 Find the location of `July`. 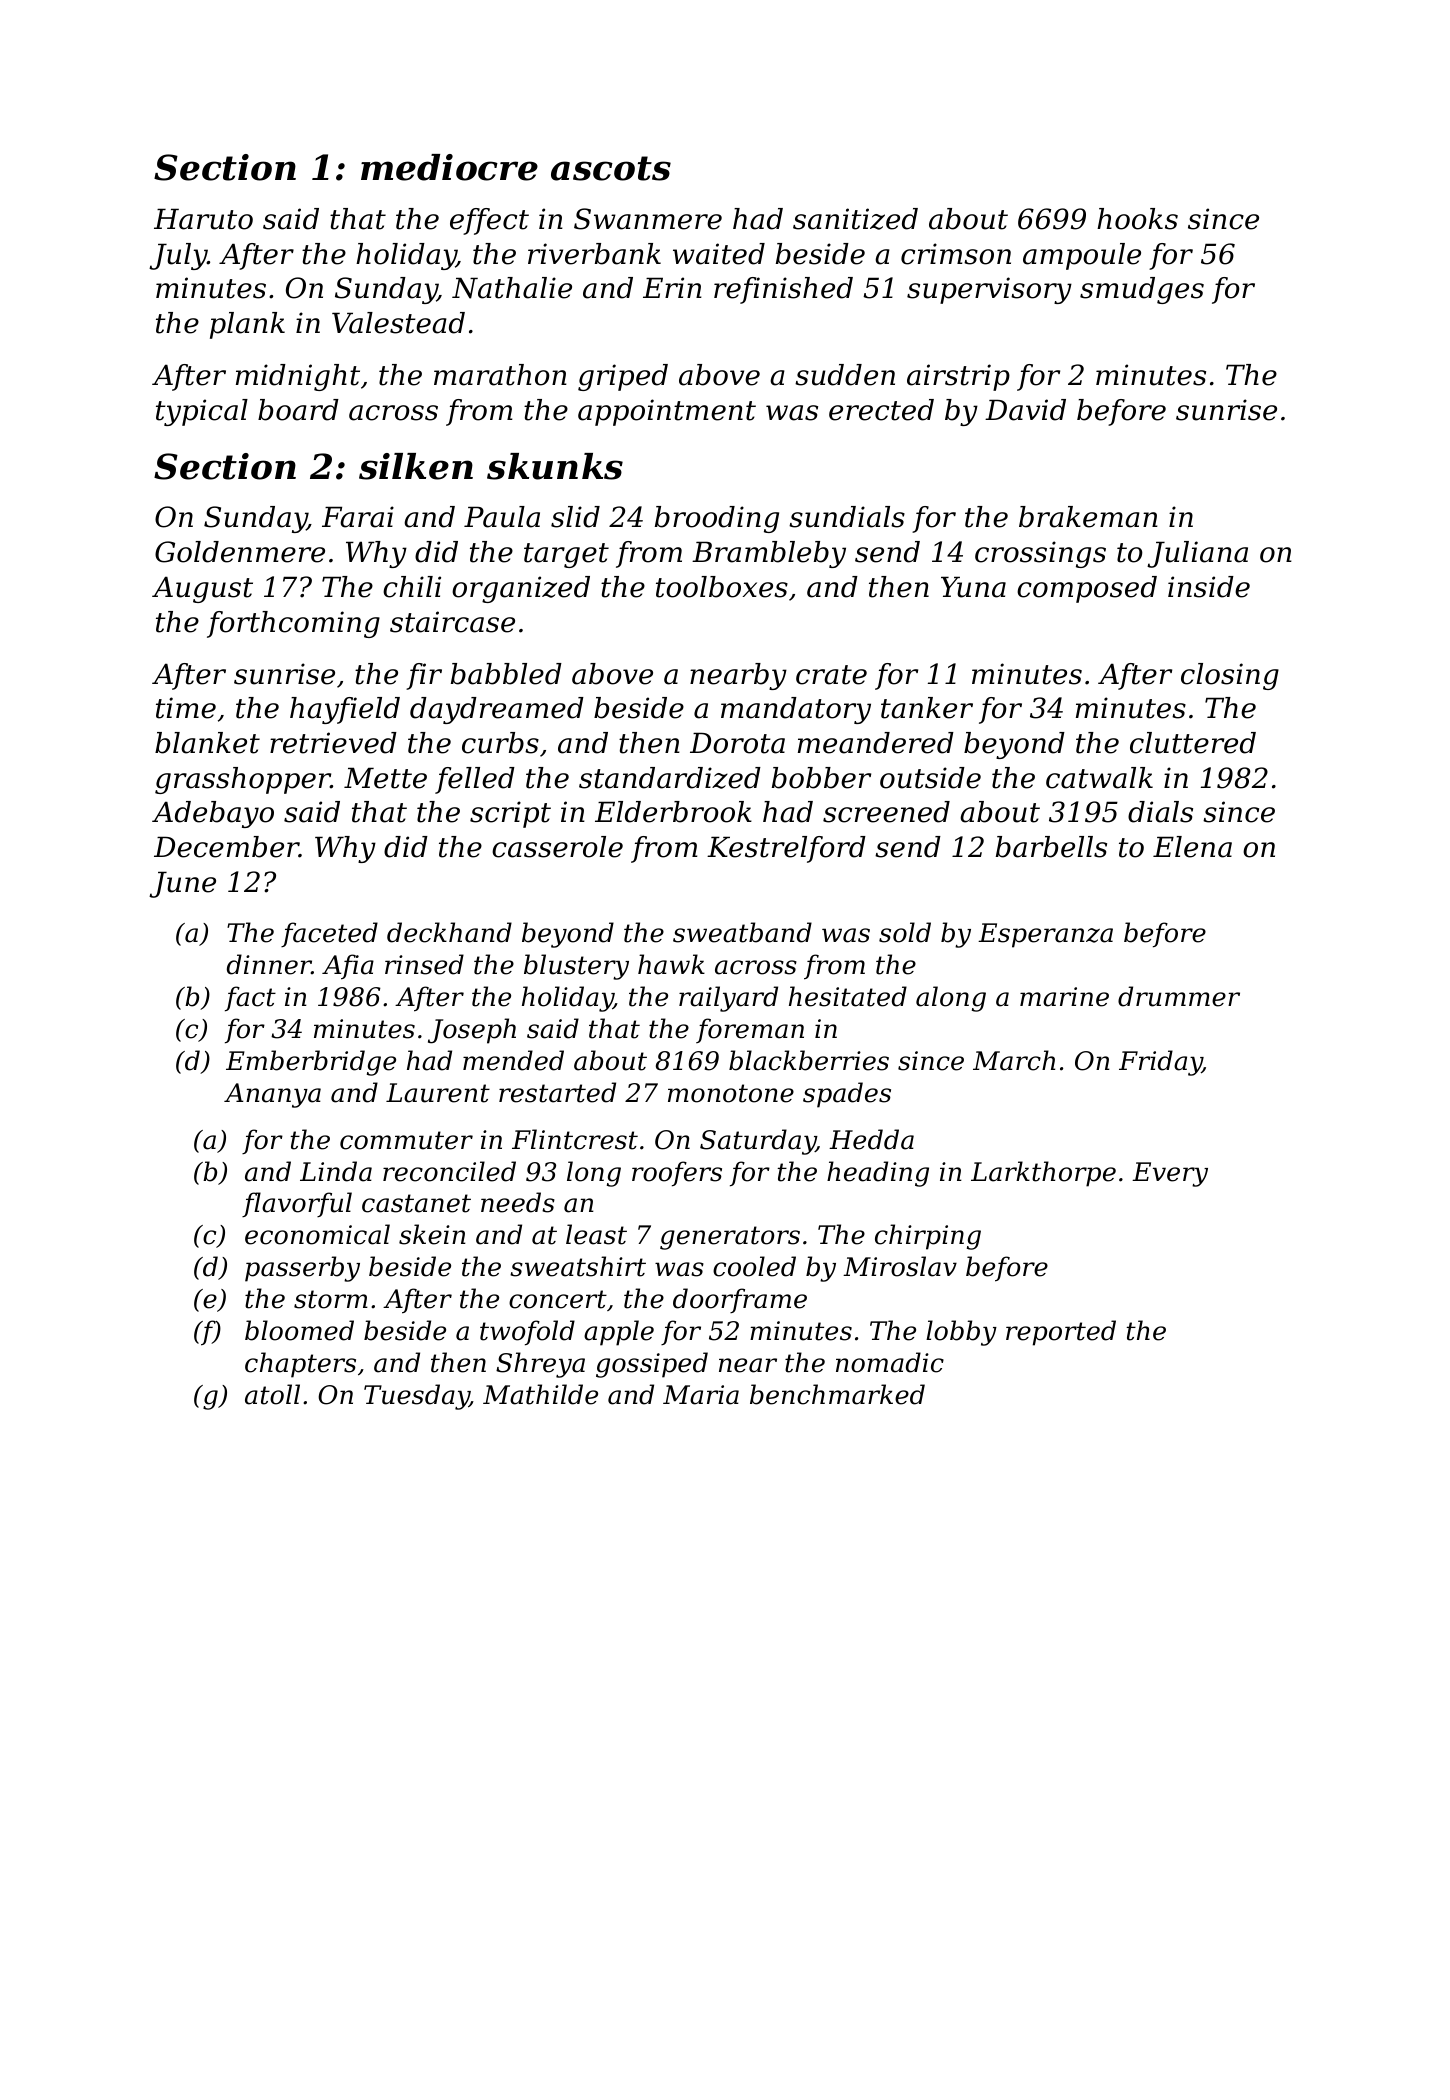

July is located at coordinates (178, 256).
